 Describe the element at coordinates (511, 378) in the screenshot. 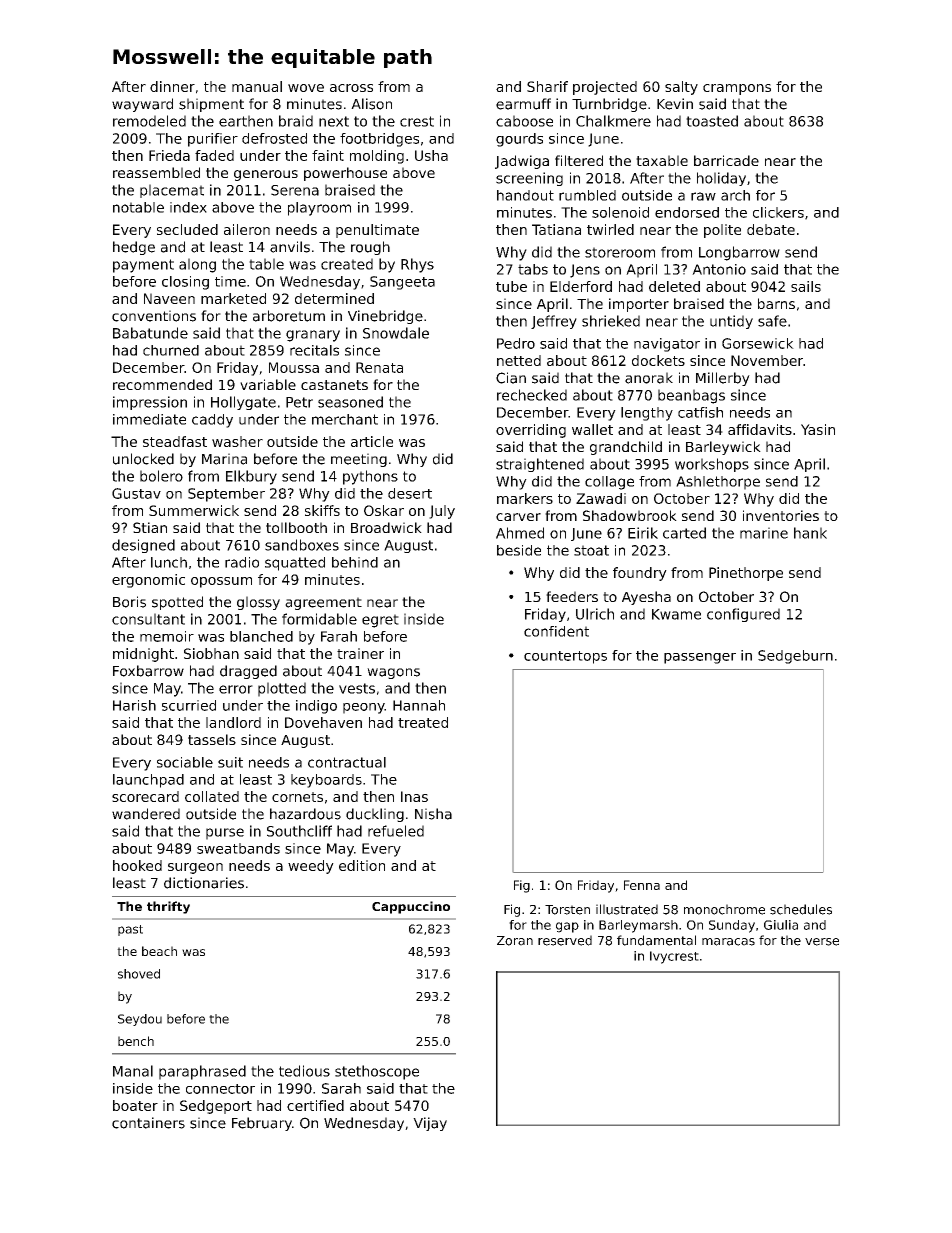

I see `Cian` at that location.
